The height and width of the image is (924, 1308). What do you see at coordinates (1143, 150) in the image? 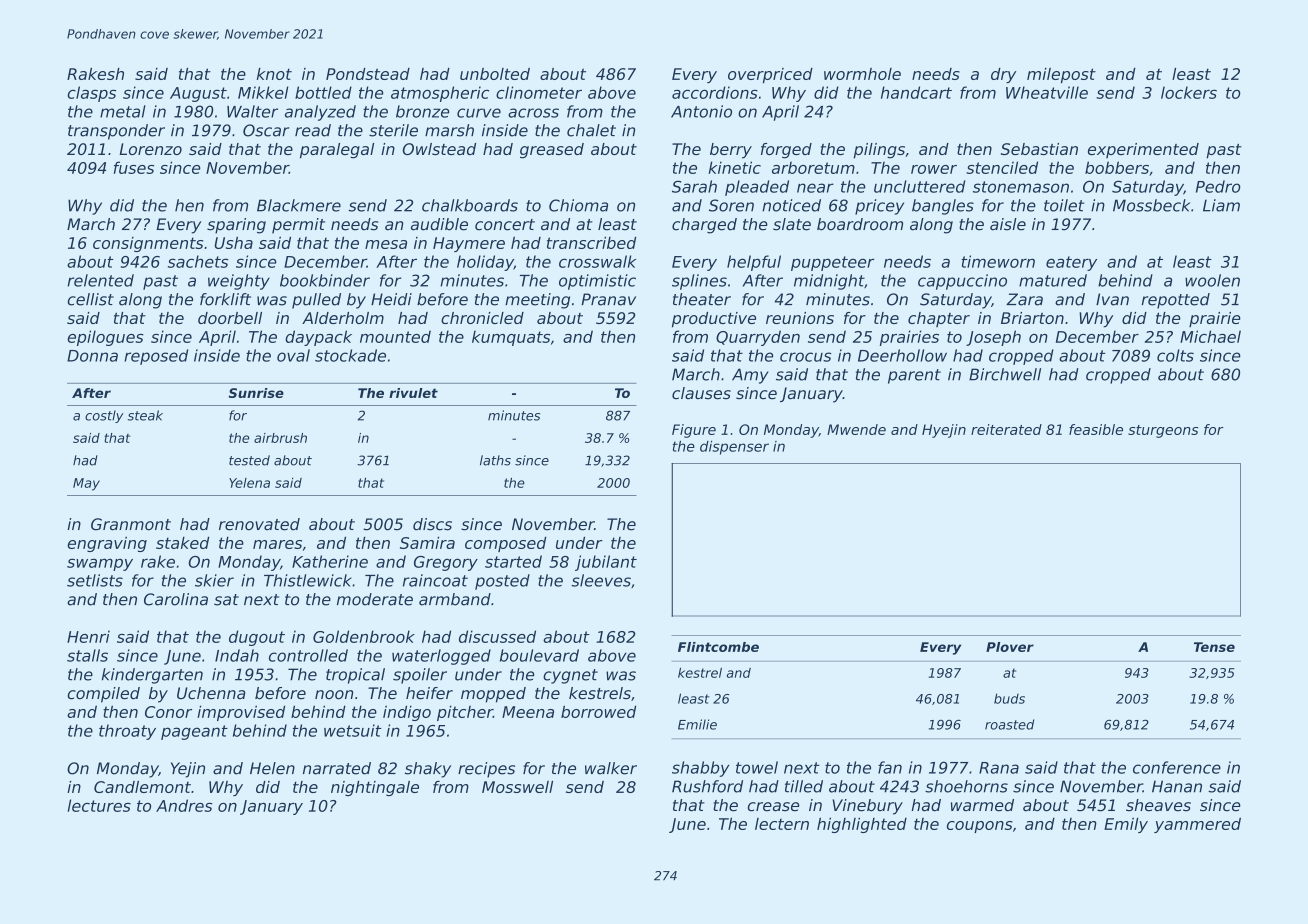
I see `experimented` at bounding box center [1143, 150].
